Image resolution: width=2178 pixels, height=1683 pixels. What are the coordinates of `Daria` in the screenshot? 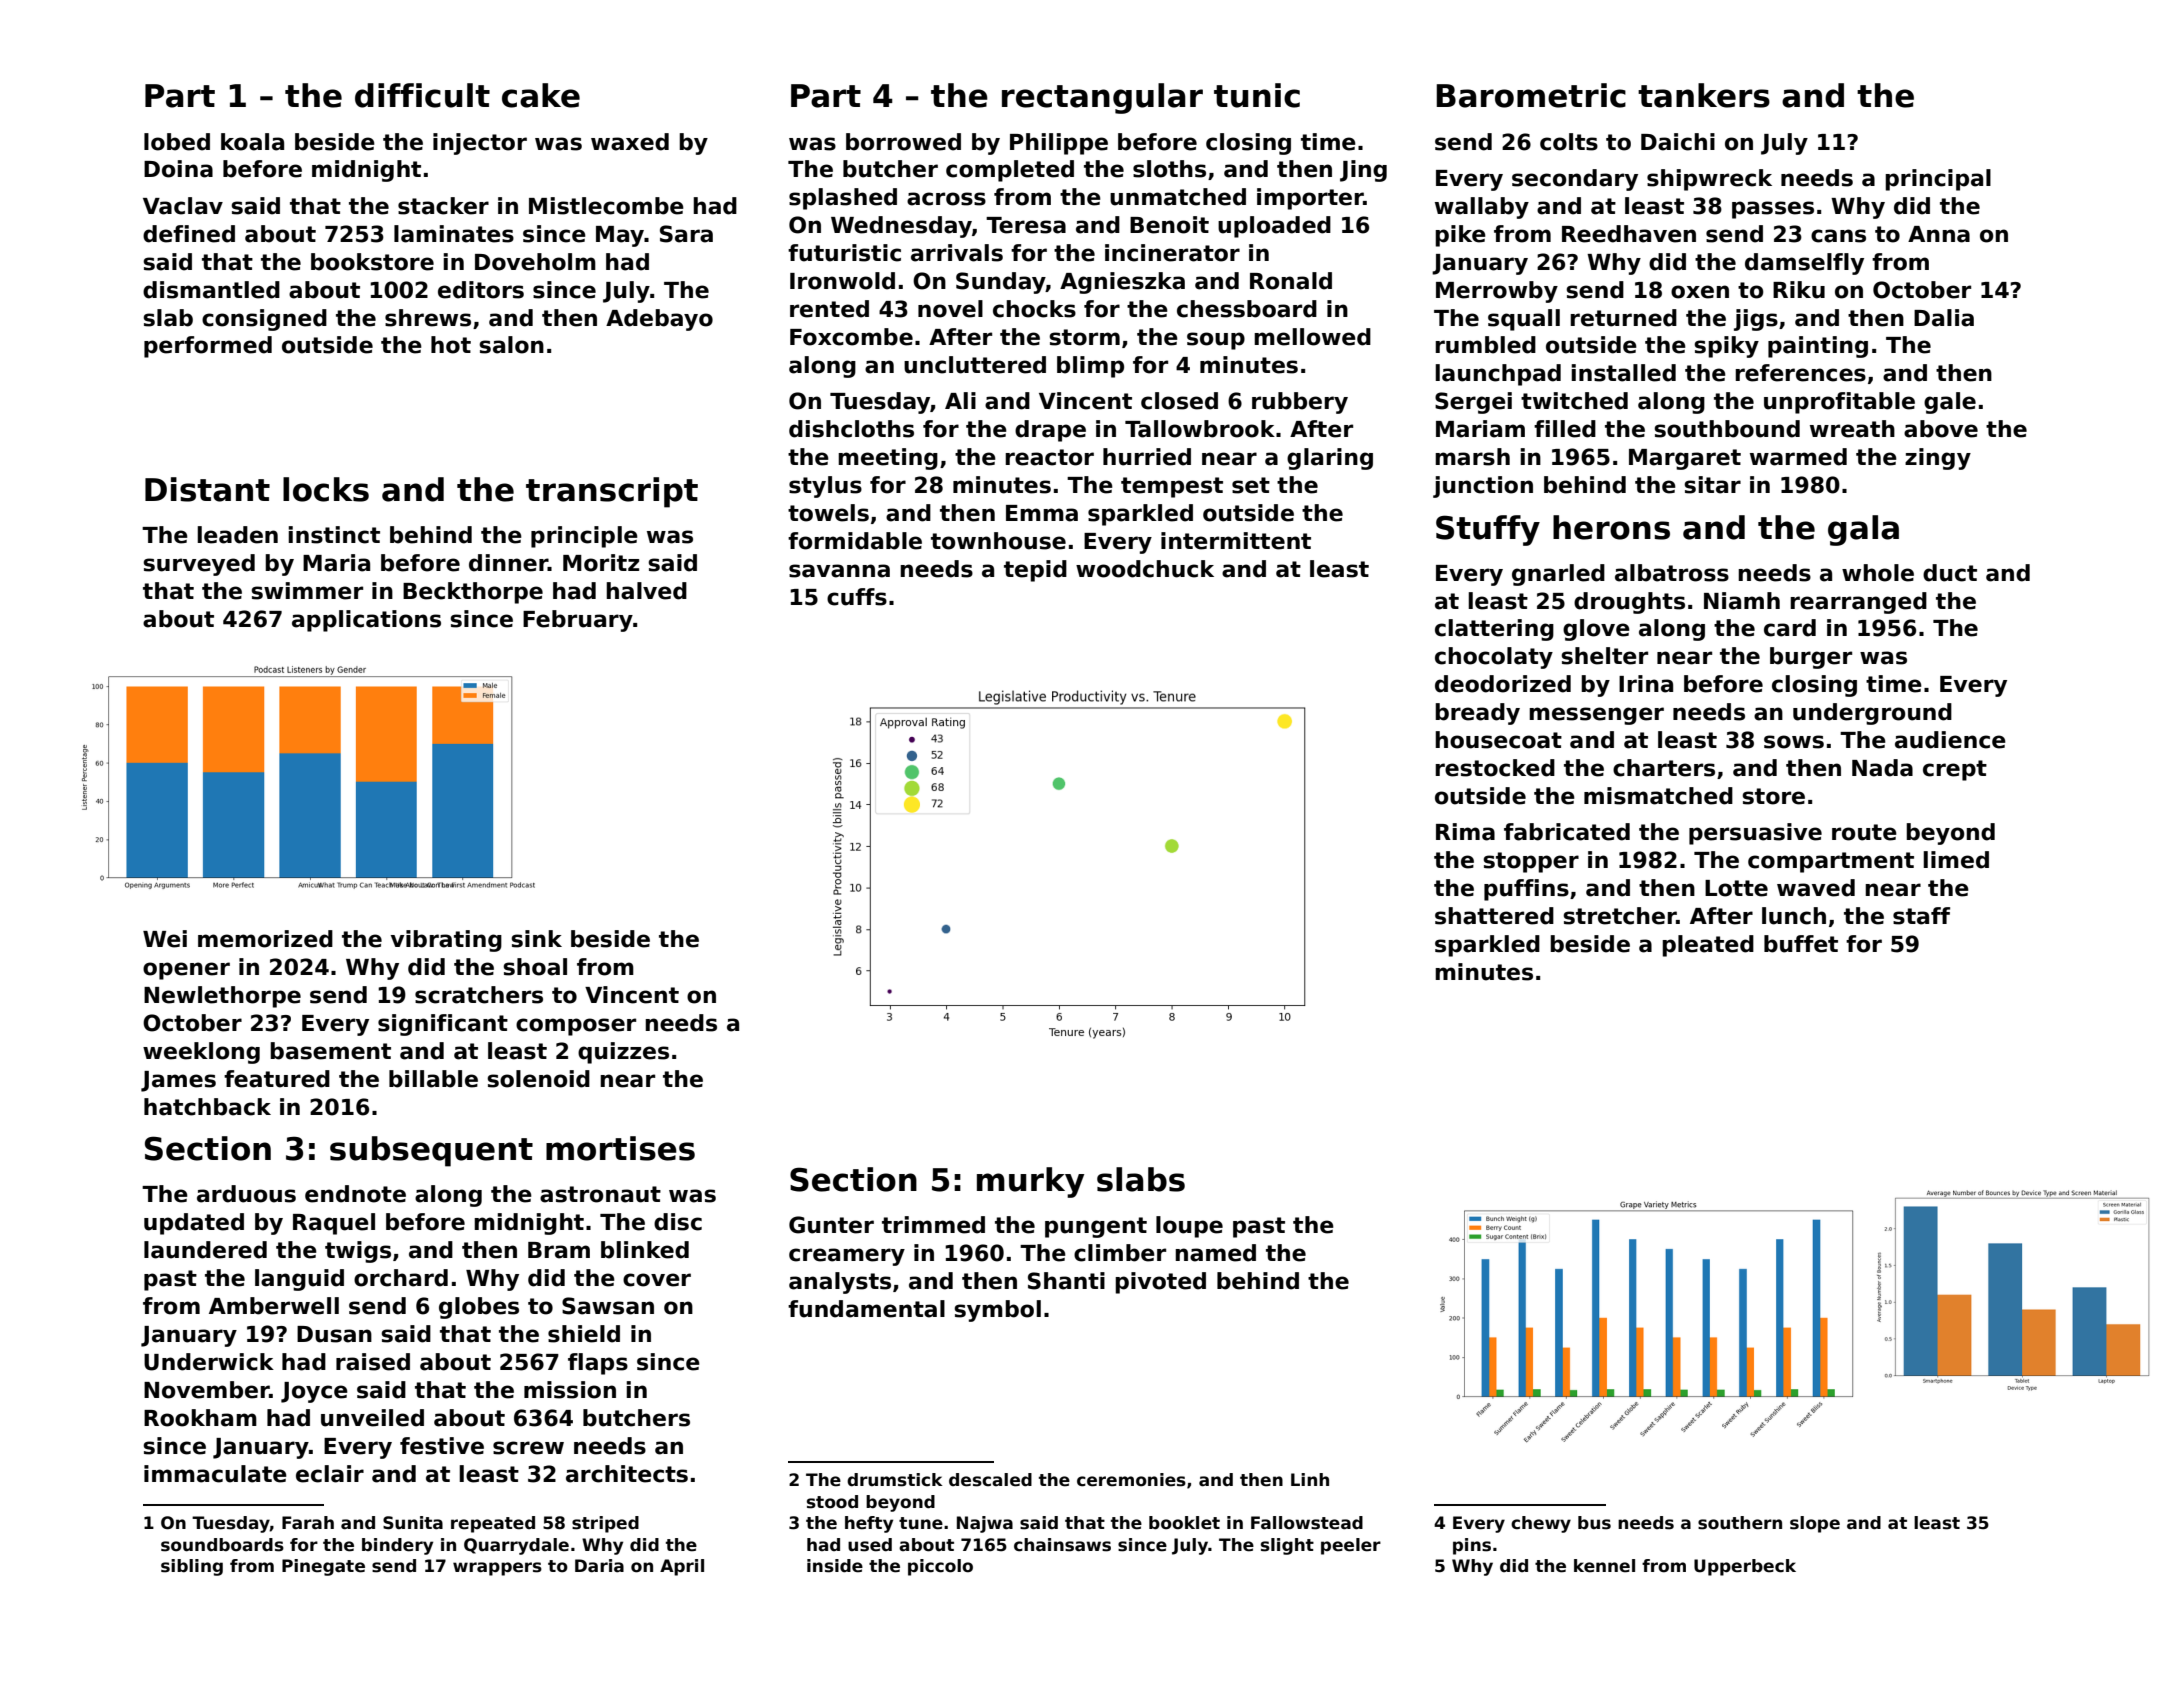 It's located at (599, 1566).
